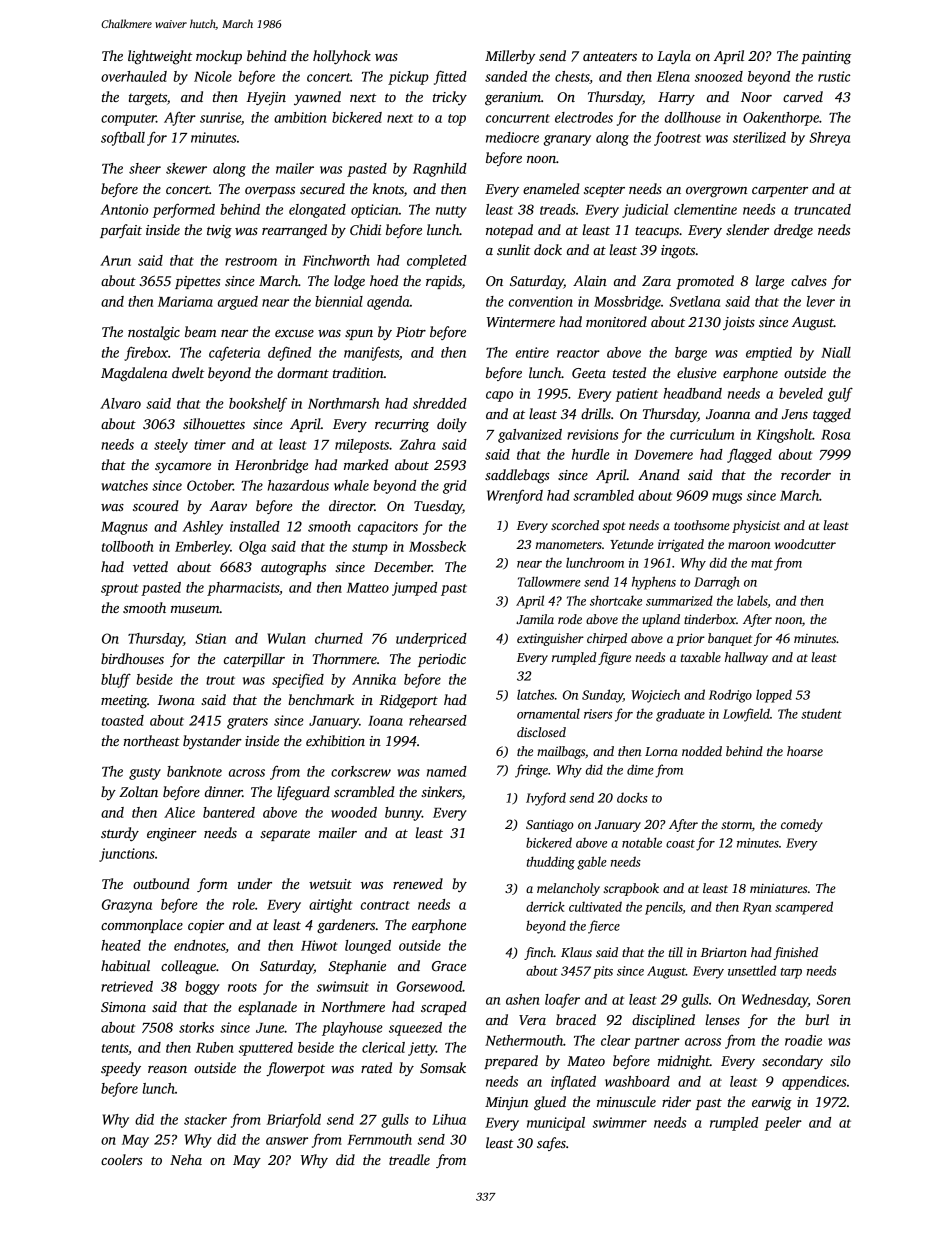 This page has width=952, height=1233. I want to click on agenda, so click(388, 303).
